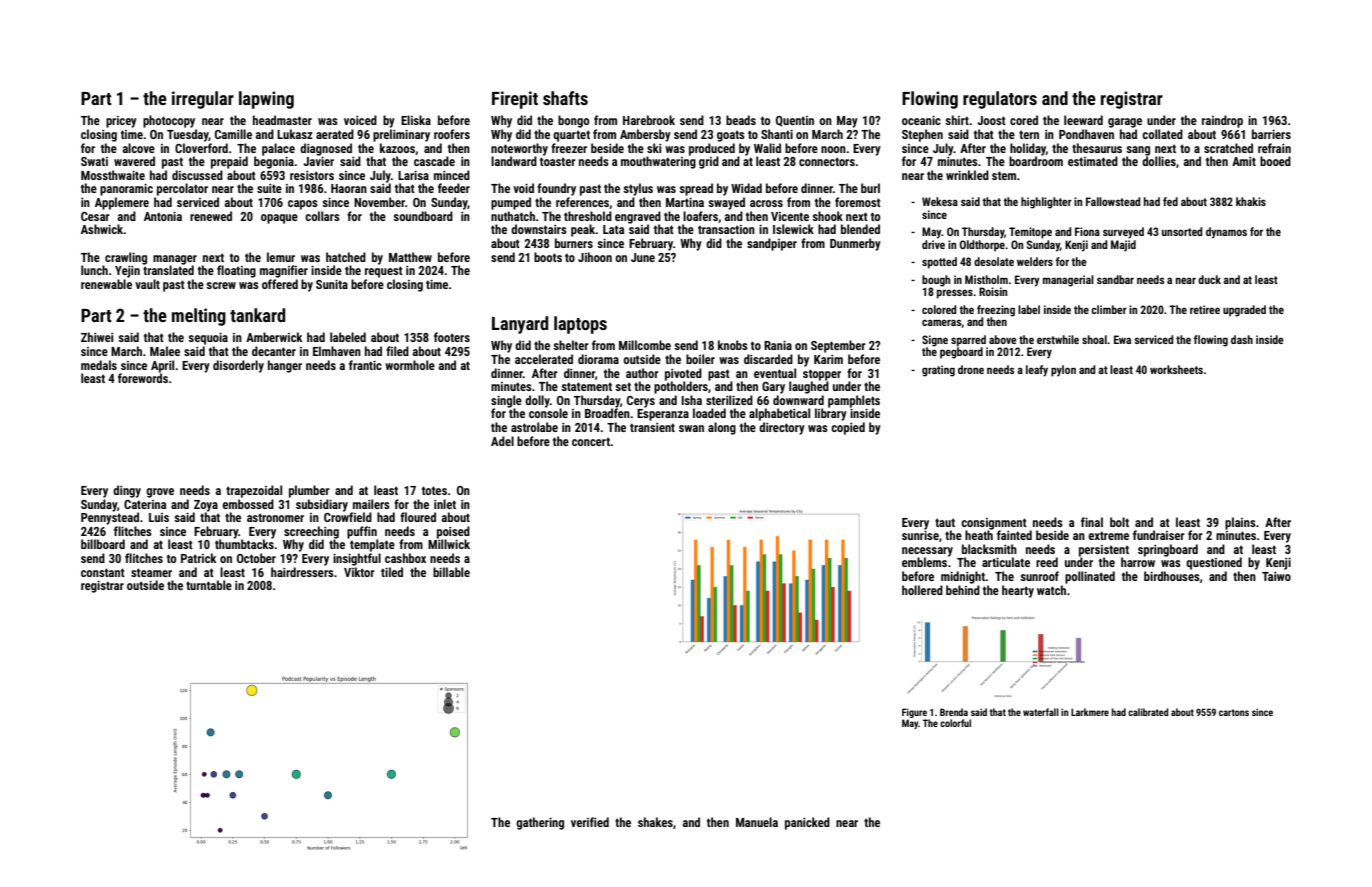  Describe the element at coordinates (1182, 231) in the page. I see `unsorted` at that location.
